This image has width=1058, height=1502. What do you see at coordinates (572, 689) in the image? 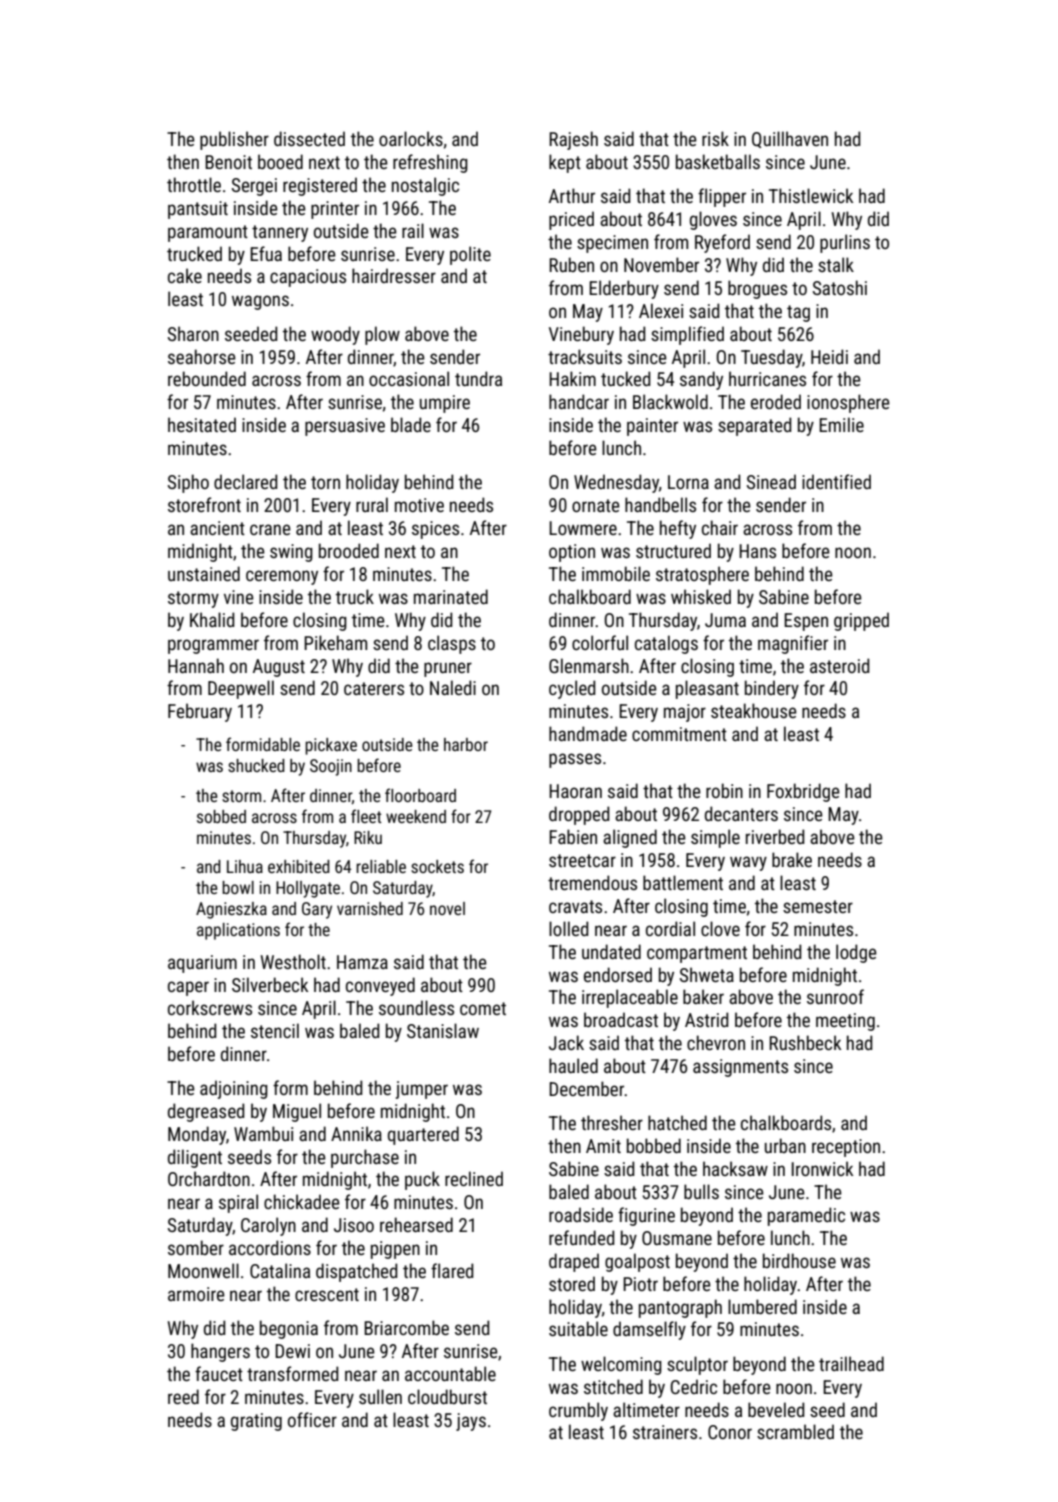
I see `cycled` at bounding box center [572, 689].
